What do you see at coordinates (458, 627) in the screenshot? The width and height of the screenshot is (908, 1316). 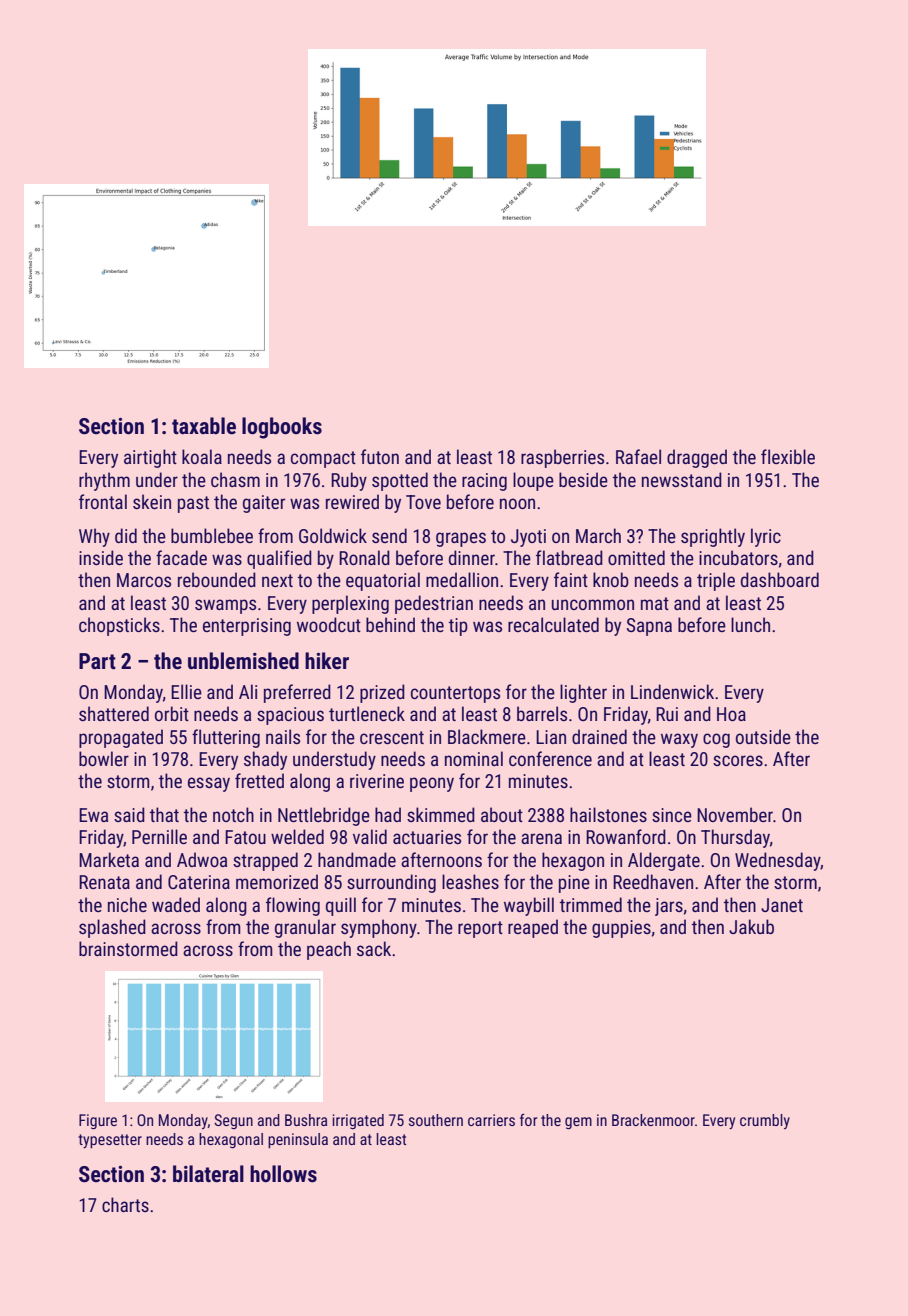 I see `tip` at bounding box center [458, 627].
